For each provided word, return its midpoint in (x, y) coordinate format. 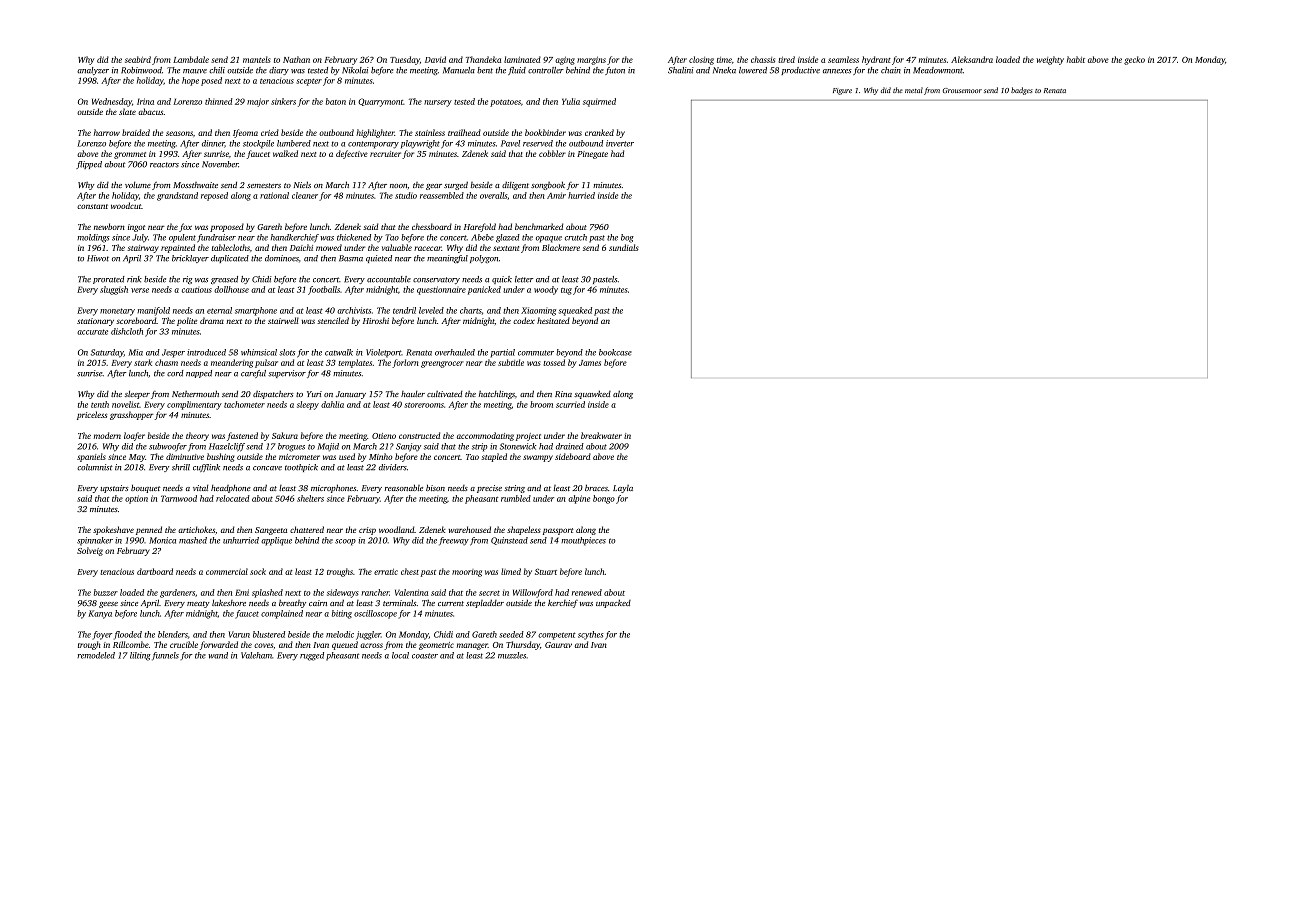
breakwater (601, 435)
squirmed (599, 102)
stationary (95, 322)
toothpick (301, 468)
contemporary (373, 145)
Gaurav (558, 645)
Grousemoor (962, 90)
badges (1022, 91)
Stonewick (518, 446)
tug (566, 291)
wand (218, 655)
